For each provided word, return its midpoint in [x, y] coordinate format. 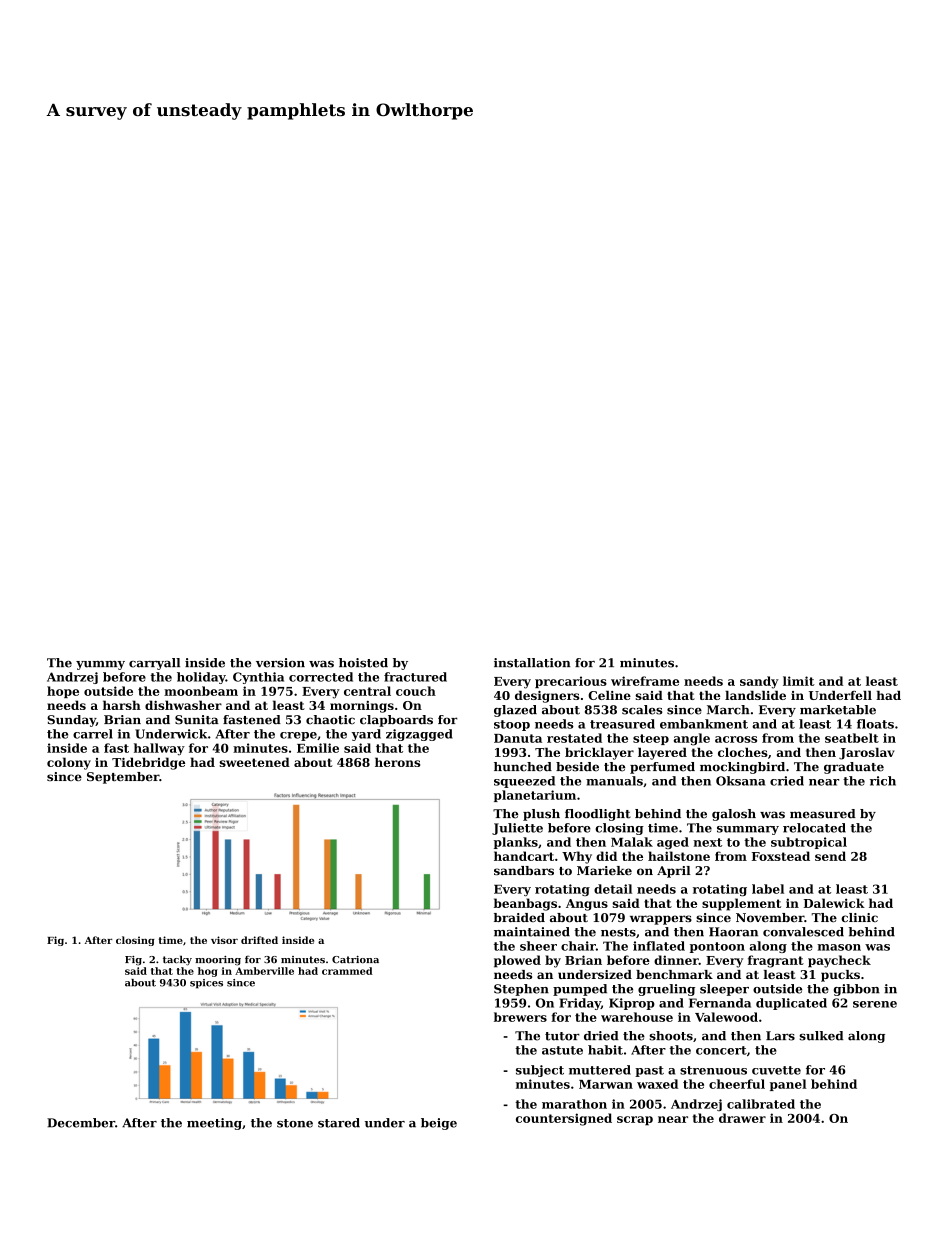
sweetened [254, 762]
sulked [821, 1036]
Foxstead [781, 856]
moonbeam [201, 691]
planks [516, 843]
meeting [214, 1124]
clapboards [396, 721]
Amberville [264, 971]
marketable [838, 710]
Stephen [521, 990]
